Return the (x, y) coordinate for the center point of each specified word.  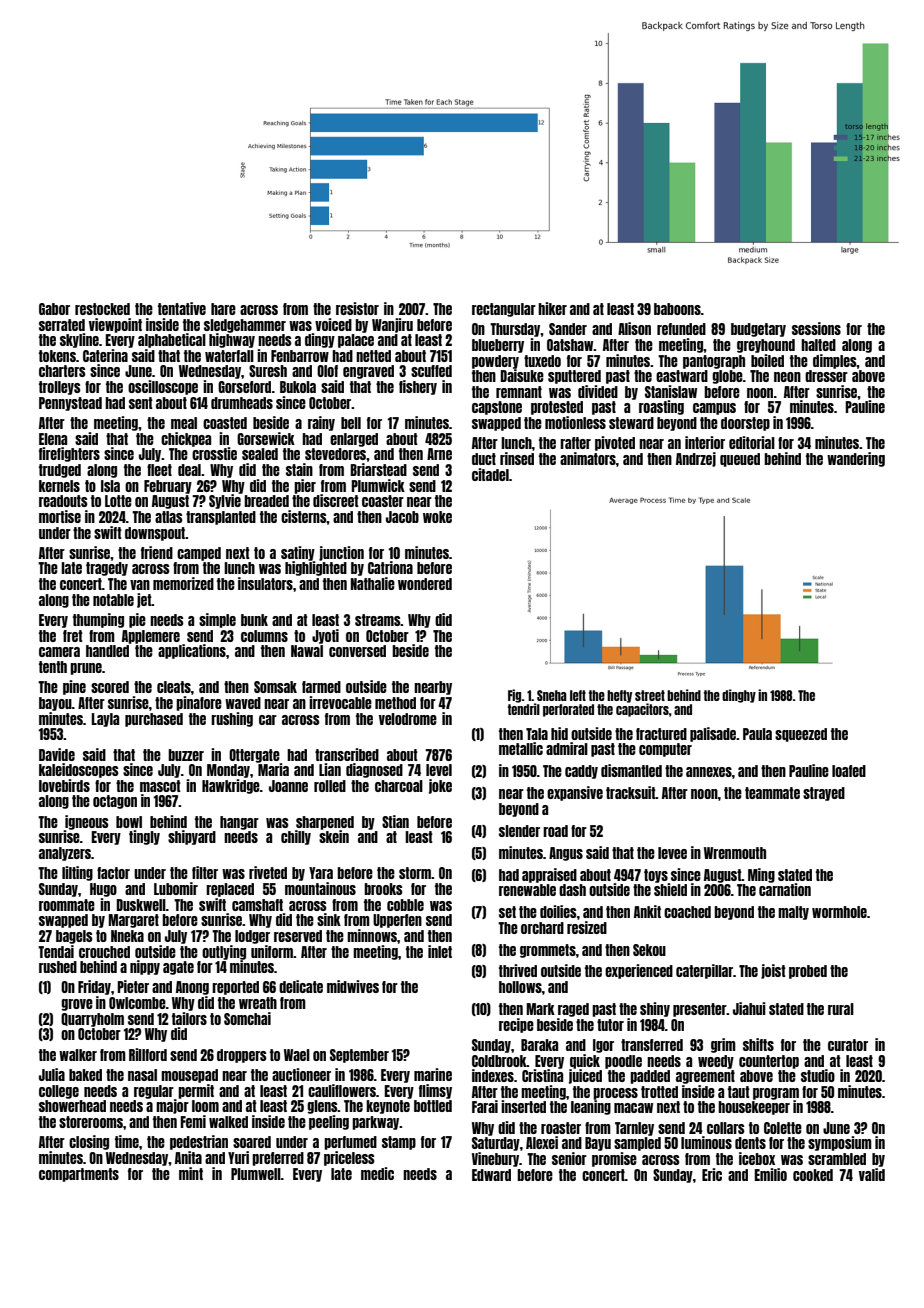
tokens (57, 356)
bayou (55, 704)
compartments (79, 1175)
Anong (192, 988)
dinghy (739, 696)
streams (378, 620)
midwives (353, 986)
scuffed (431, 371)
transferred (652, 1045)
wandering (856, 459)
